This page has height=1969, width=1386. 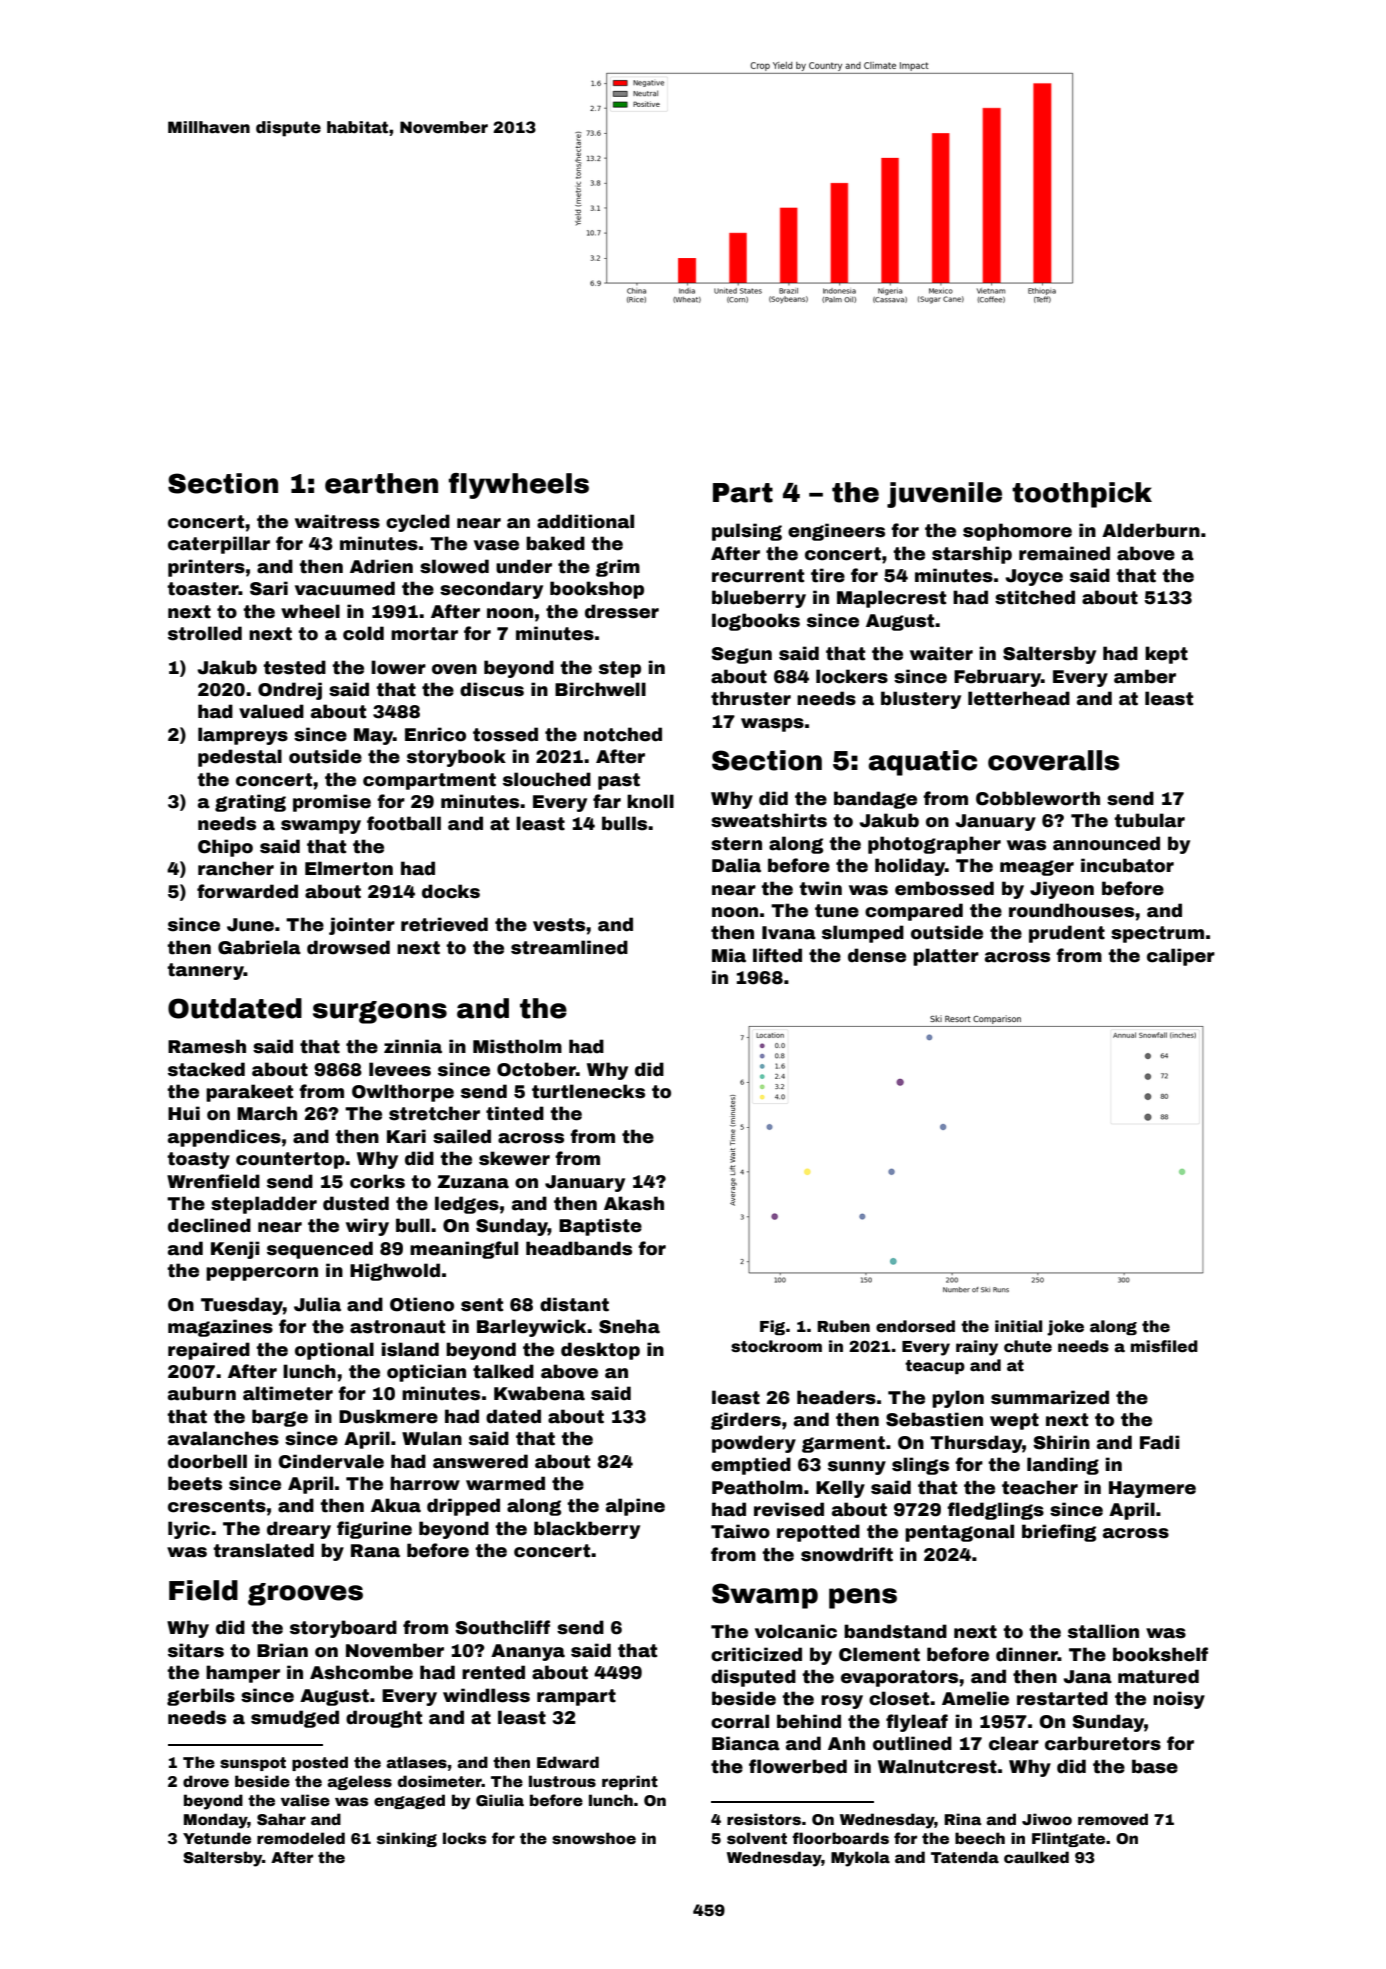 What do you see at coordinates (600, 689) in the page?
I see `Birchwell` at bounding box center [600, 689].
